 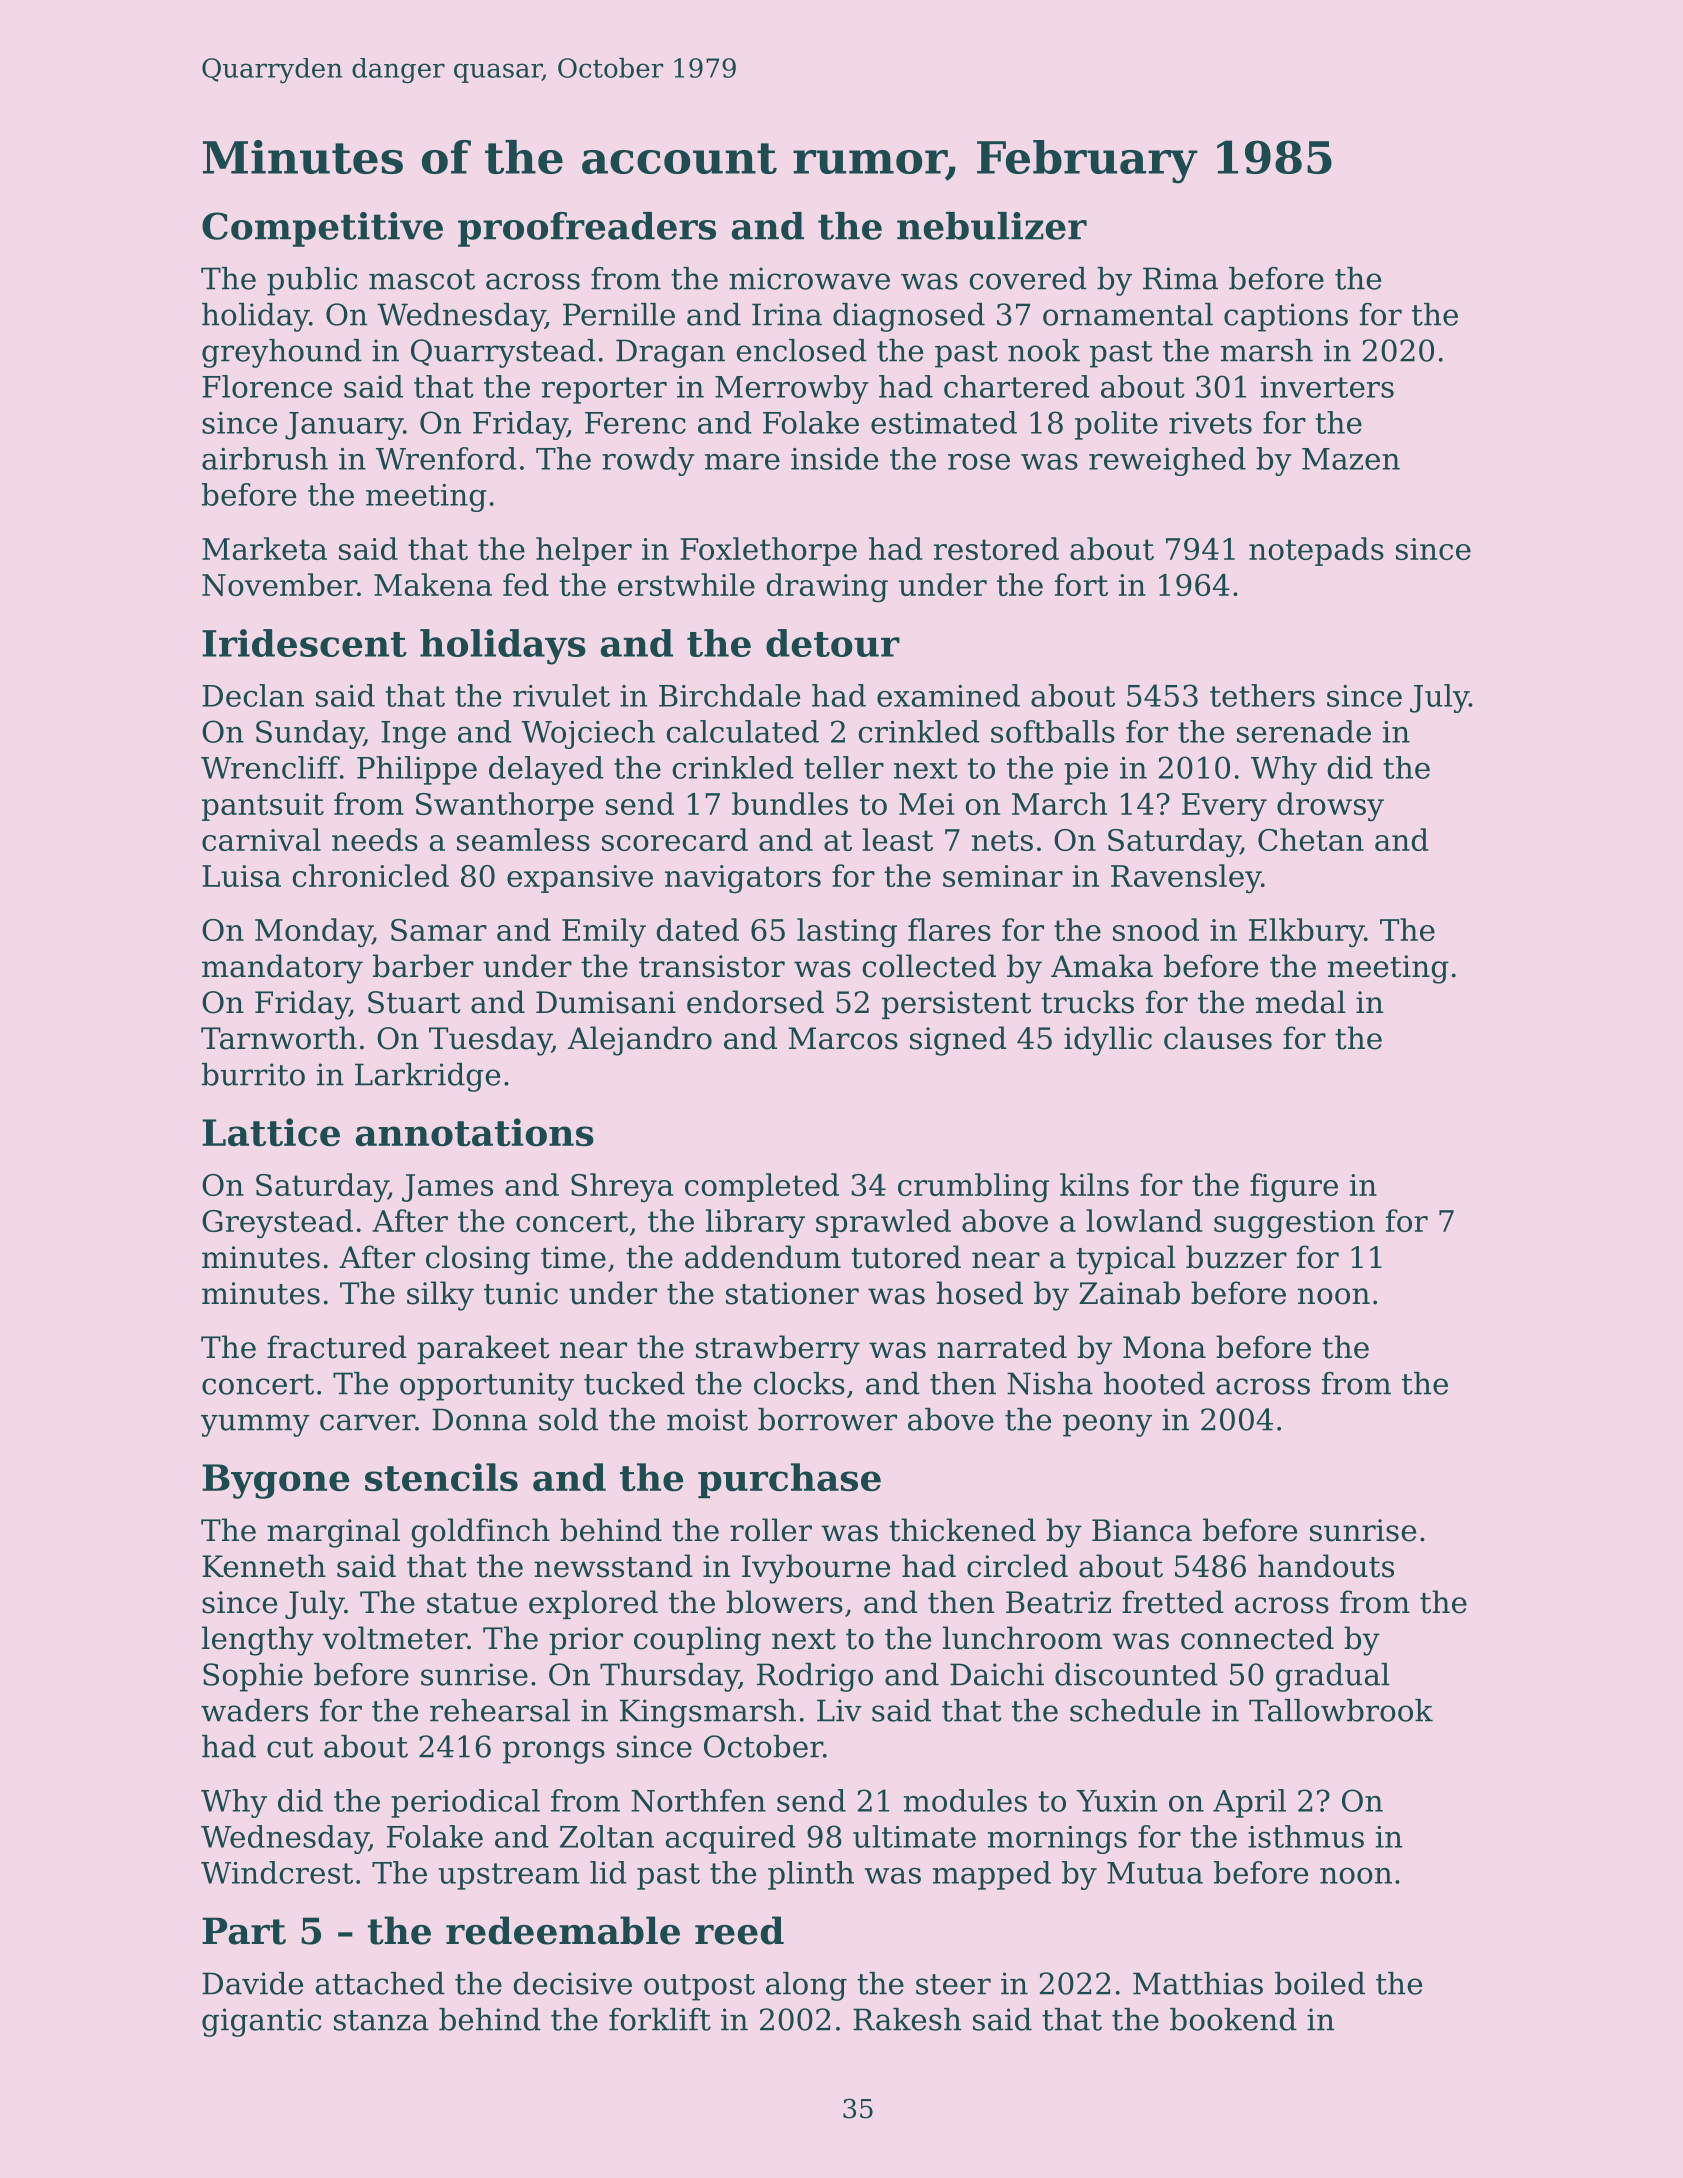 I want to click on gigantic, so click(x=261, y=2022).
